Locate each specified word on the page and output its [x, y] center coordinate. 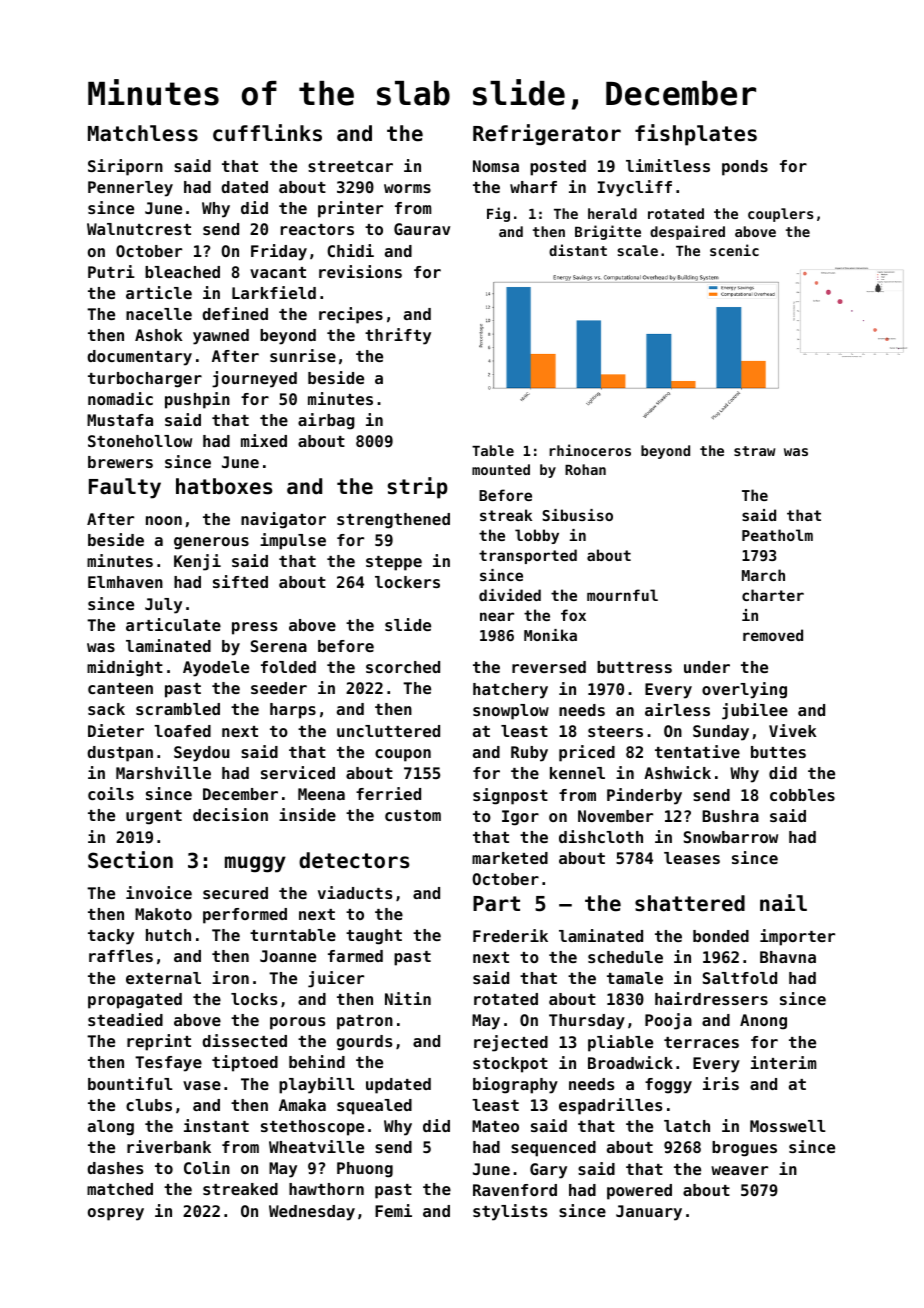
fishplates [696, 135]
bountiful [130, 1083]
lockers [407, 582]
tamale [635, 978]
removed [773, 635]
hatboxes [224, 486]
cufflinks [267, 133]
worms [407, 188]
